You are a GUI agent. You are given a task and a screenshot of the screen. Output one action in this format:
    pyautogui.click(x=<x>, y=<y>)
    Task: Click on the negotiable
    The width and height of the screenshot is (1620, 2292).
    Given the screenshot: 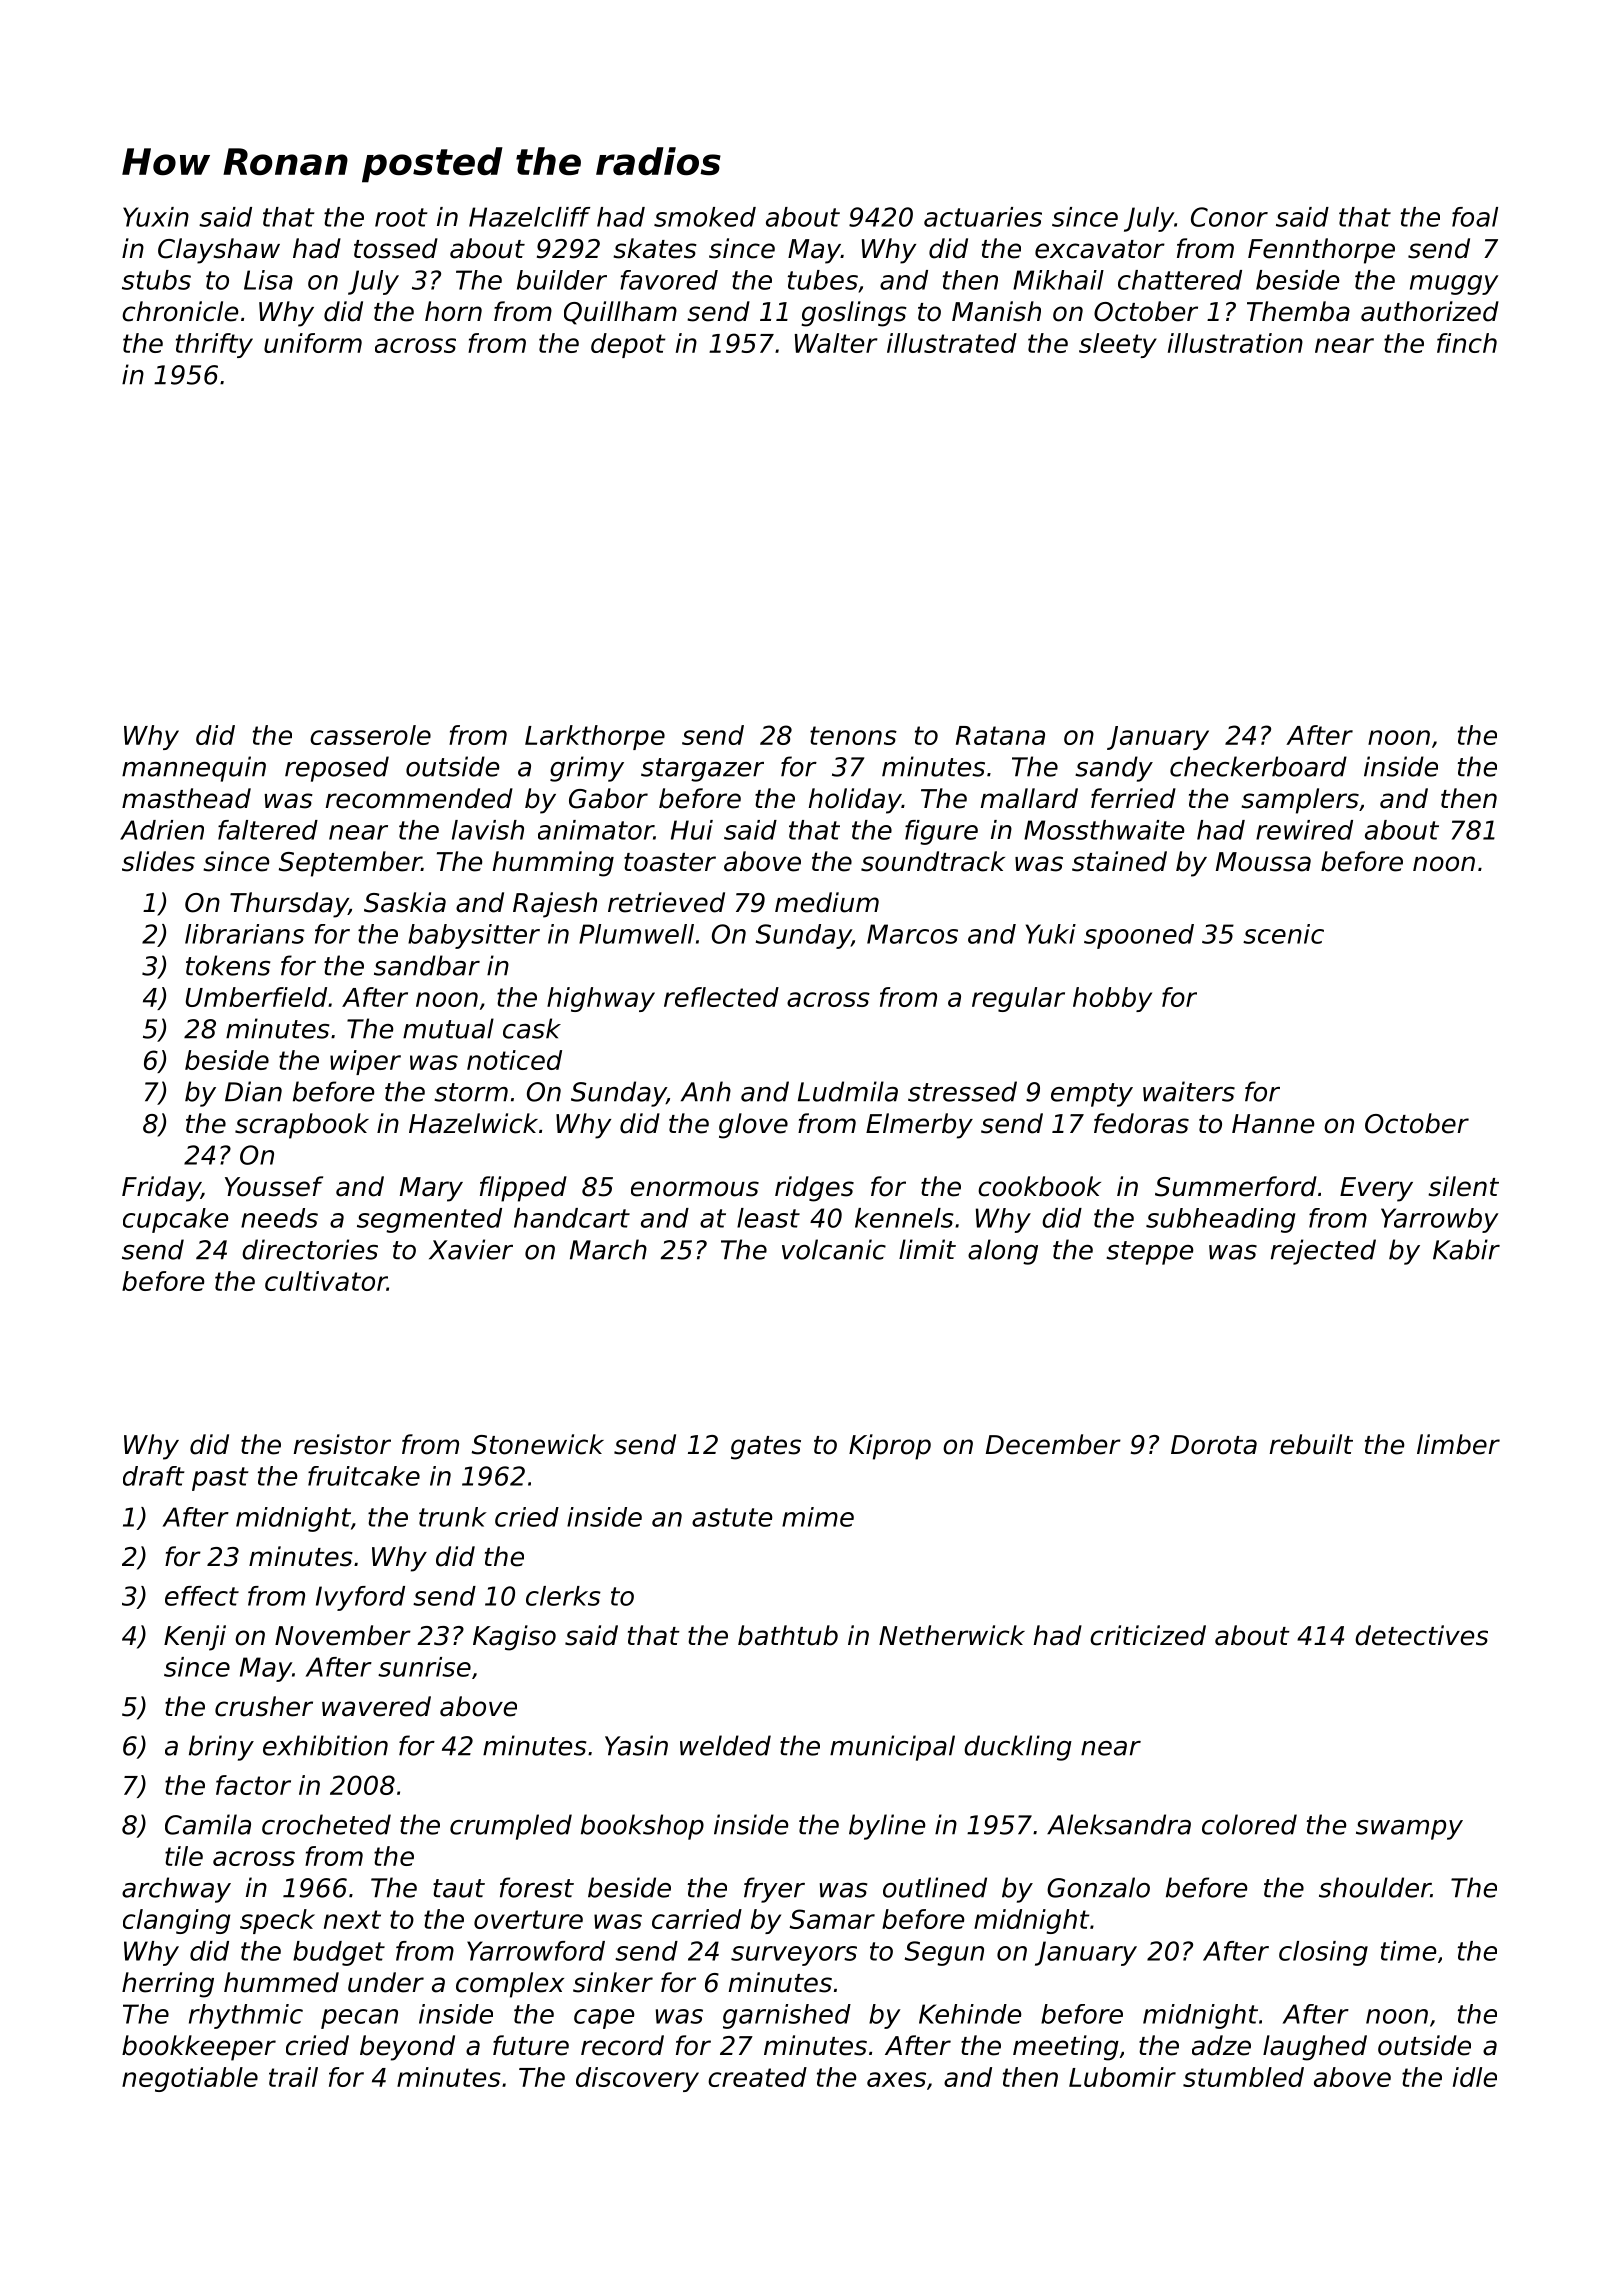 What is the action you would take?
    pyautogui.click(x=190, y=2079)
